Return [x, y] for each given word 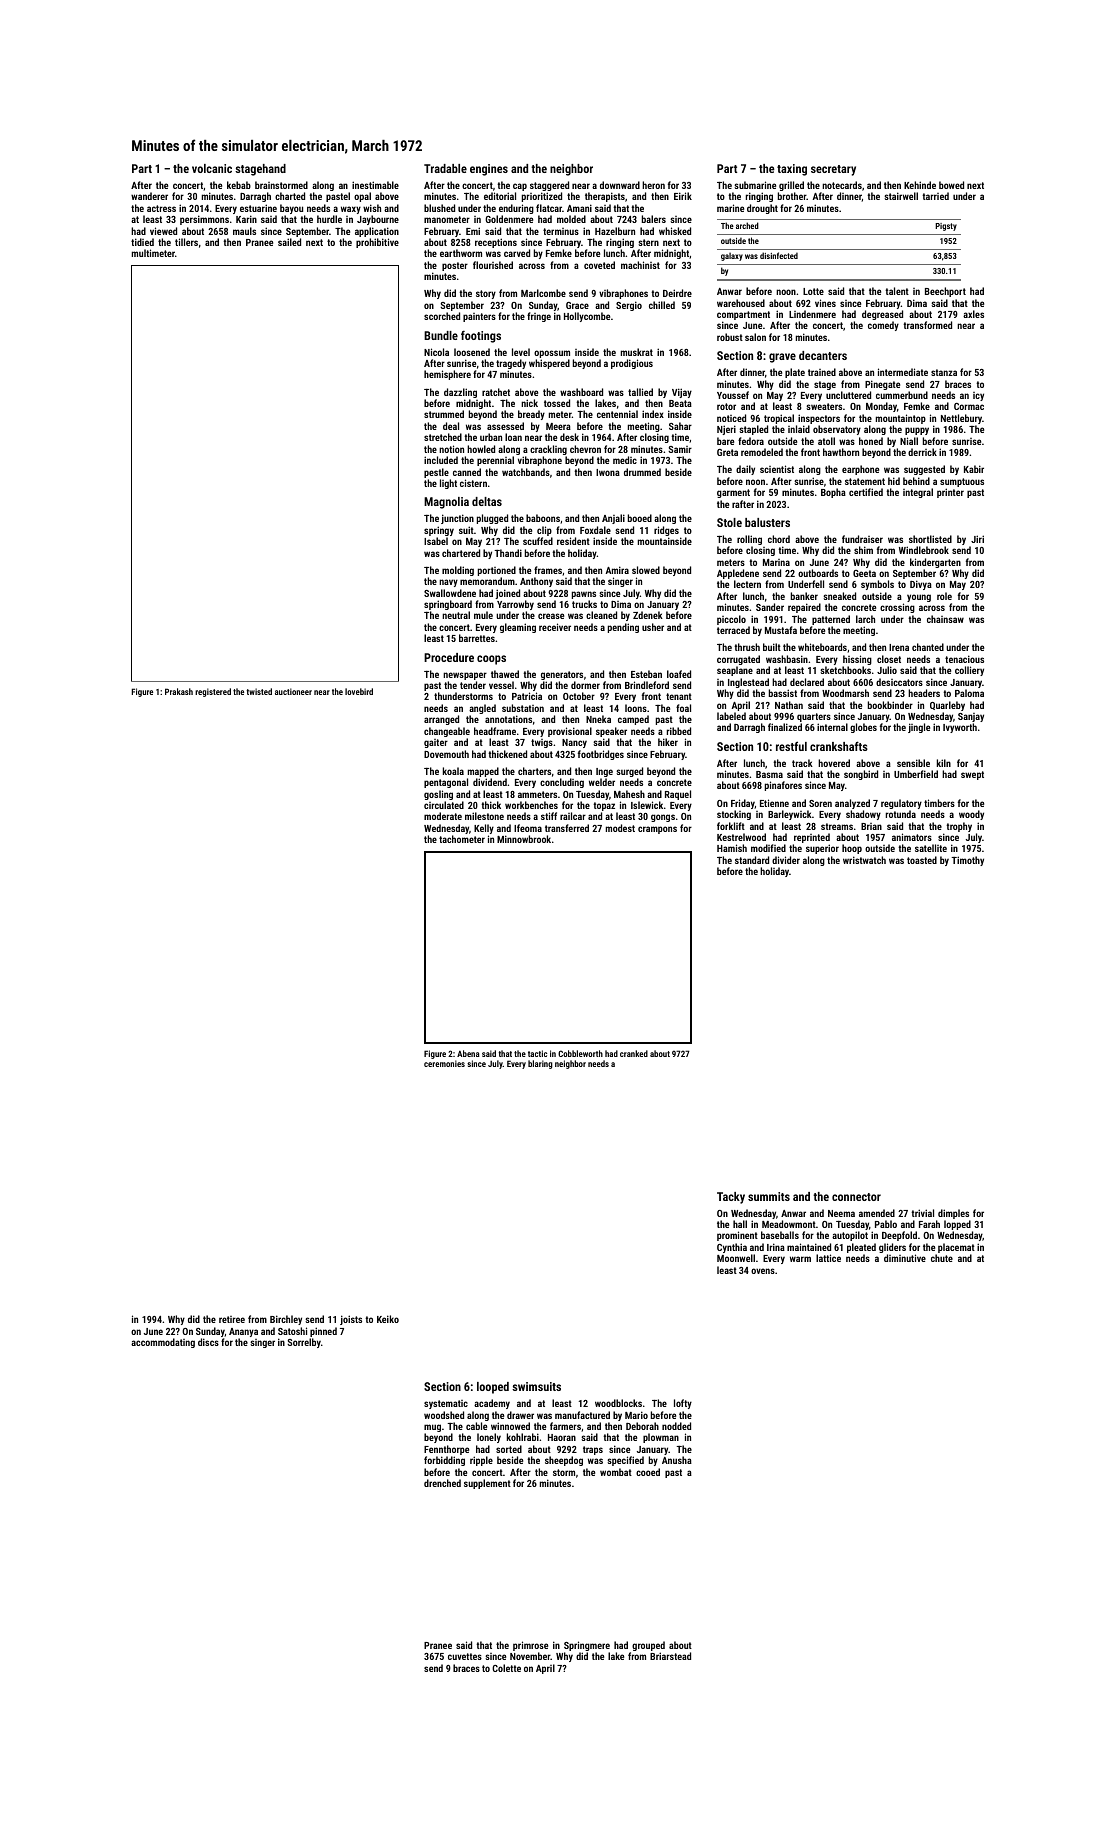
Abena [468, 1053]
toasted [922, 860]
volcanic [212, 168]
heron [653, 185]
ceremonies [444, 1063]
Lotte [813, 291]
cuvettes [465, 1656]
